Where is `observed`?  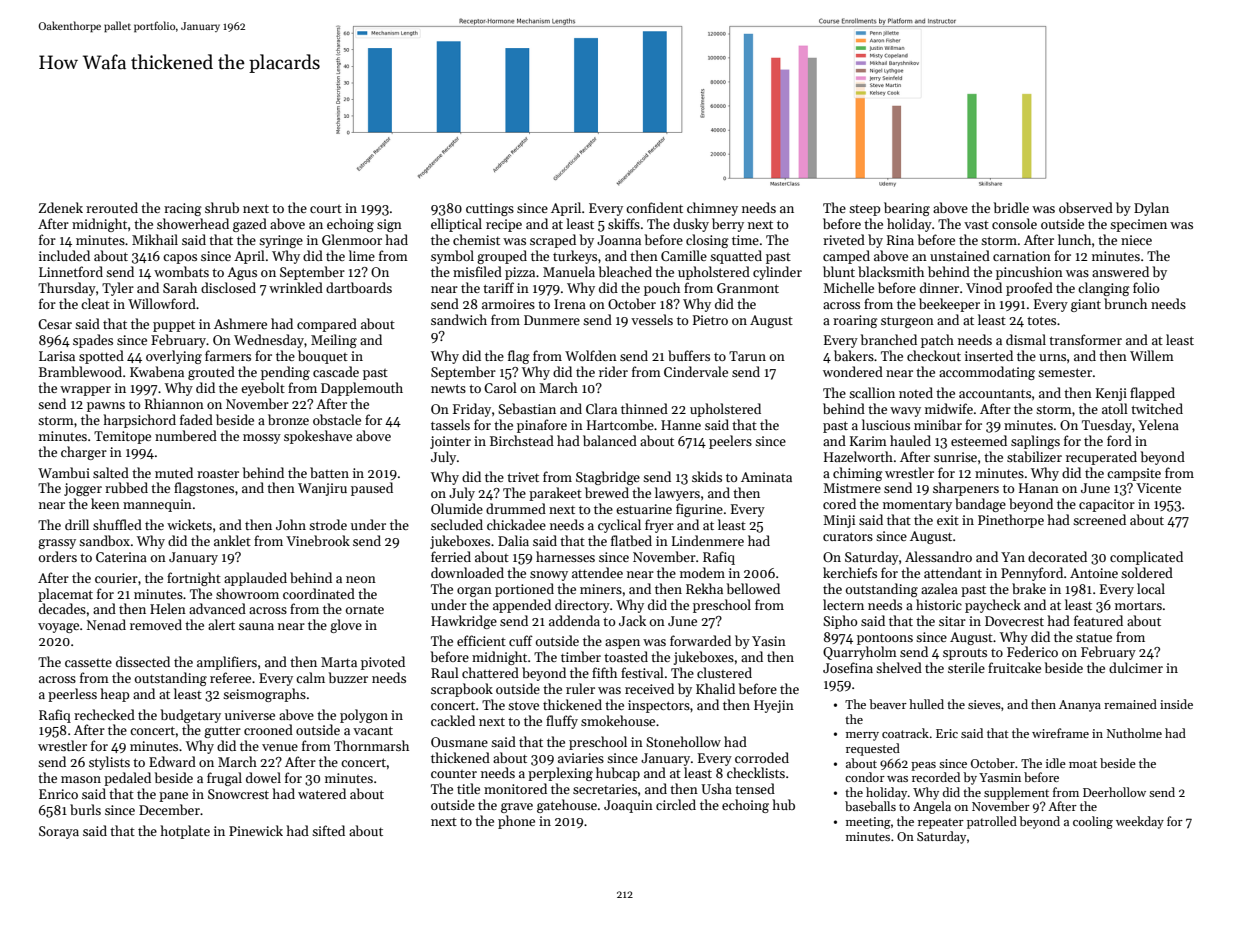 observed is located at coordinates (1086, 207).
